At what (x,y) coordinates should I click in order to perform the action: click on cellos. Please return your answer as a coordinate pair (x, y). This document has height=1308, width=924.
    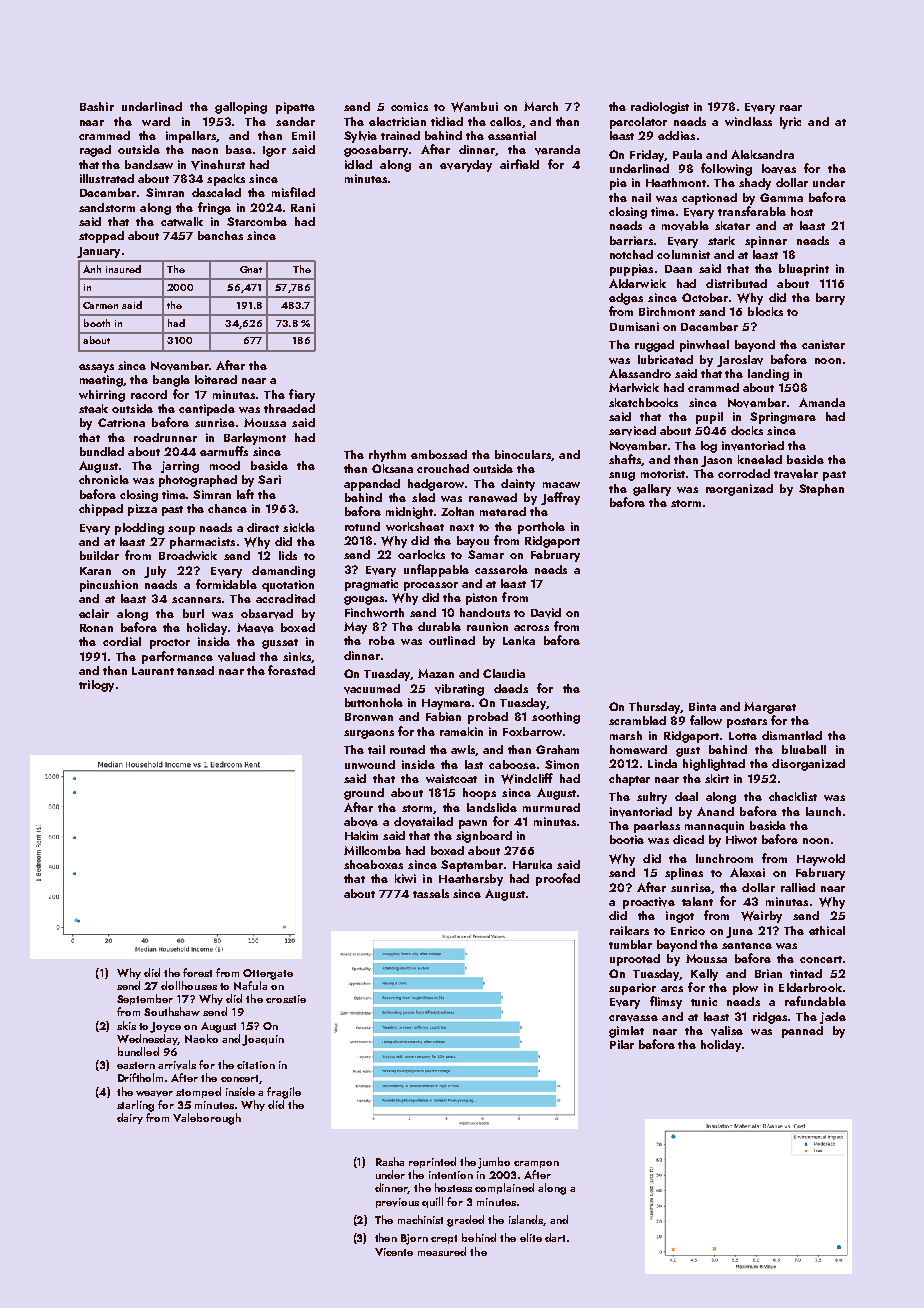
    Looking at the image, I should click on (505, 121).
